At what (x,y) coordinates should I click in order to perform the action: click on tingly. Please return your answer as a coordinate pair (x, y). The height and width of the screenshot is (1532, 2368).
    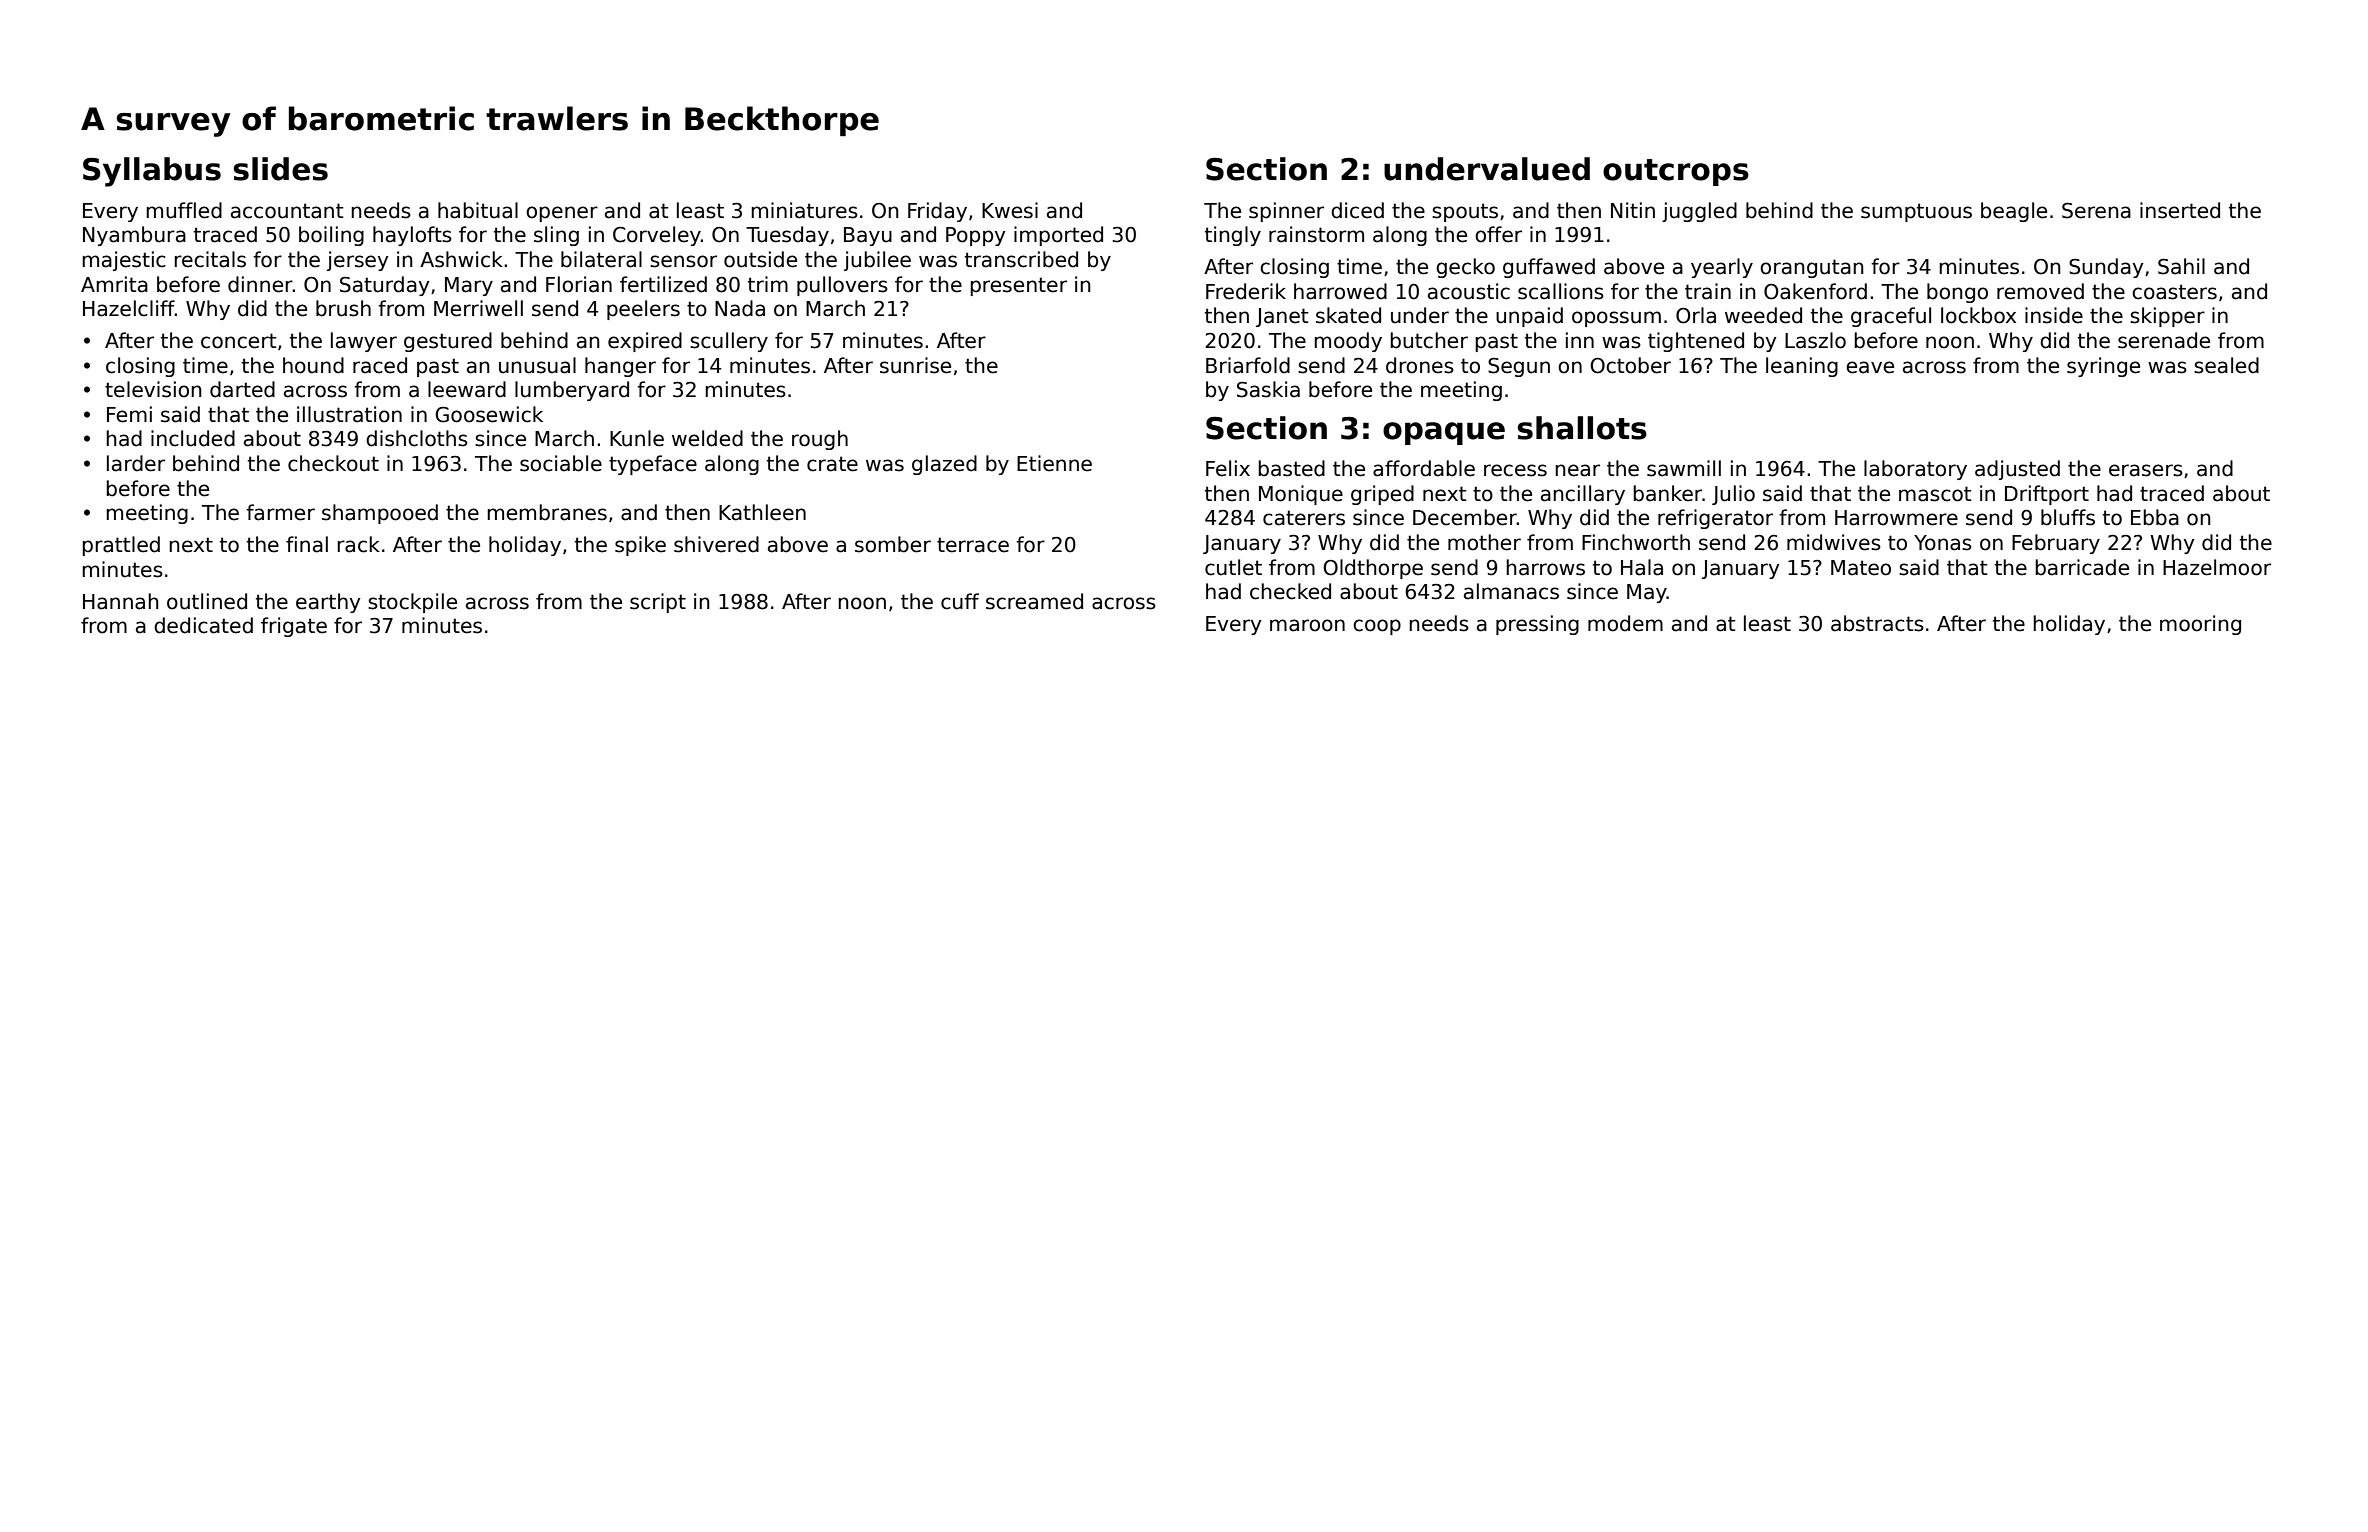
    Looking at the image, I should click on (1233, 236).
